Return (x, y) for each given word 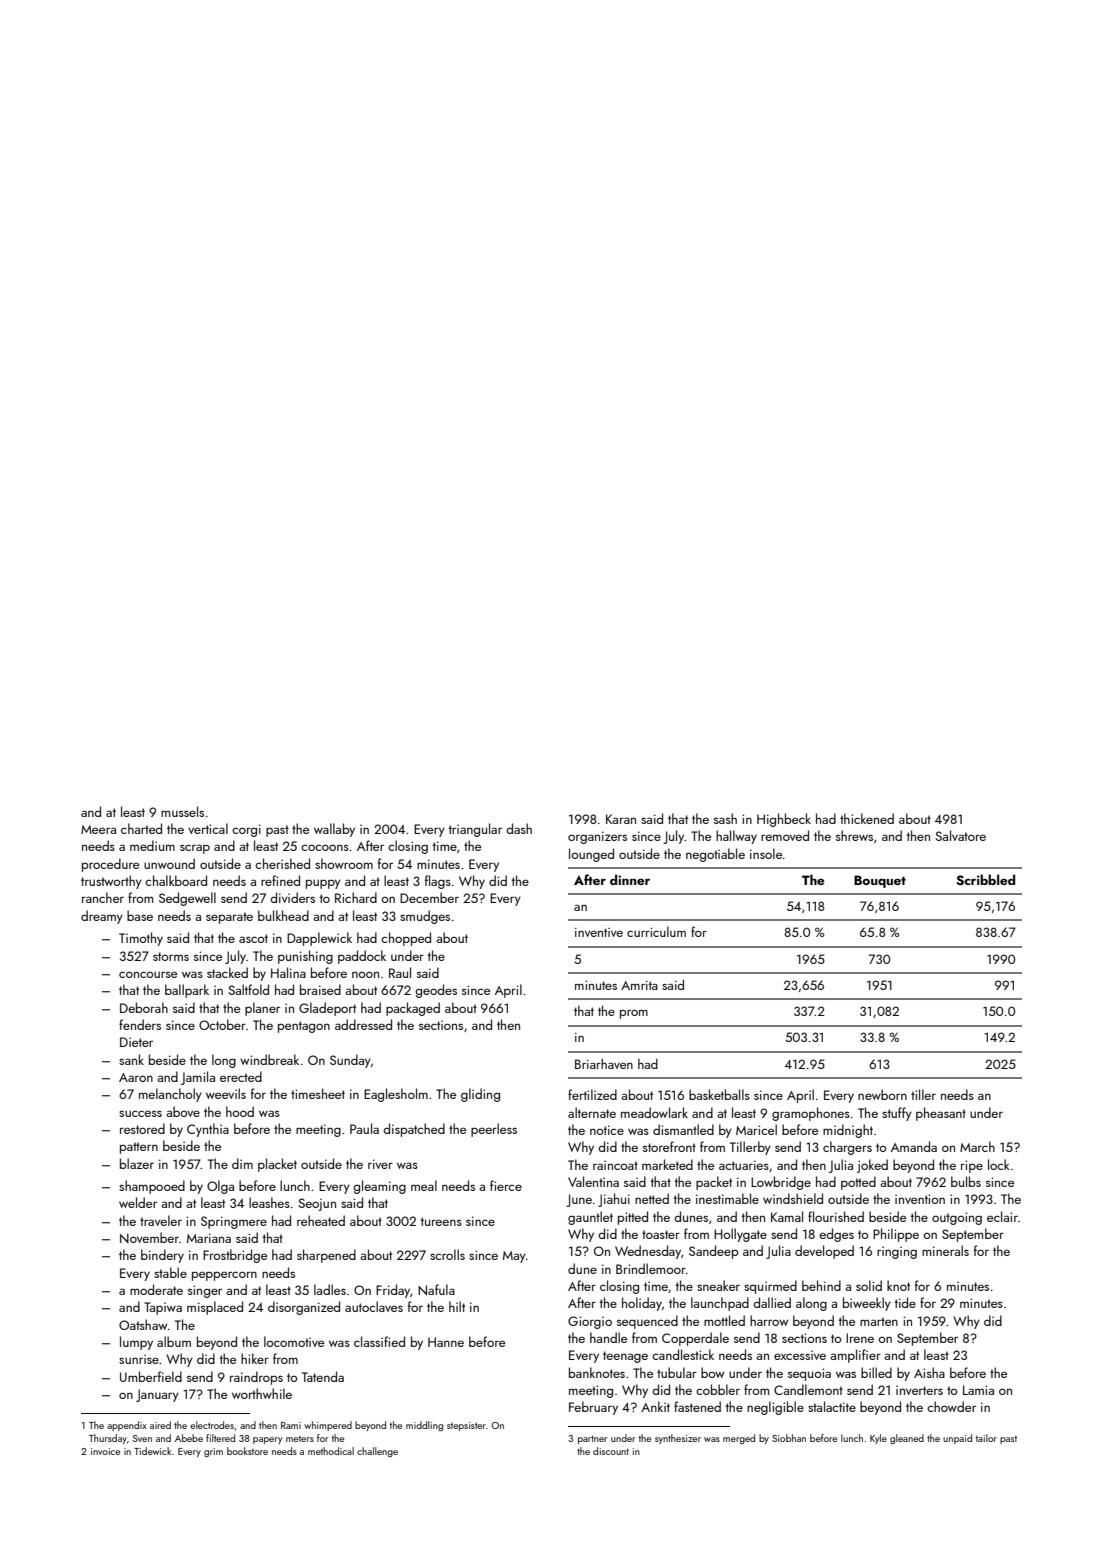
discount (611, 1451)
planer (262, 1009)
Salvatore (960, 835)
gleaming (379, 1187)
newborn (882, 1094)
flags (438, 882)
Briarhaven (604, 1063)
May (514, 1257)
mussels (182, 811)
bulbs (966, 1181)
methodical (331, 1451)
